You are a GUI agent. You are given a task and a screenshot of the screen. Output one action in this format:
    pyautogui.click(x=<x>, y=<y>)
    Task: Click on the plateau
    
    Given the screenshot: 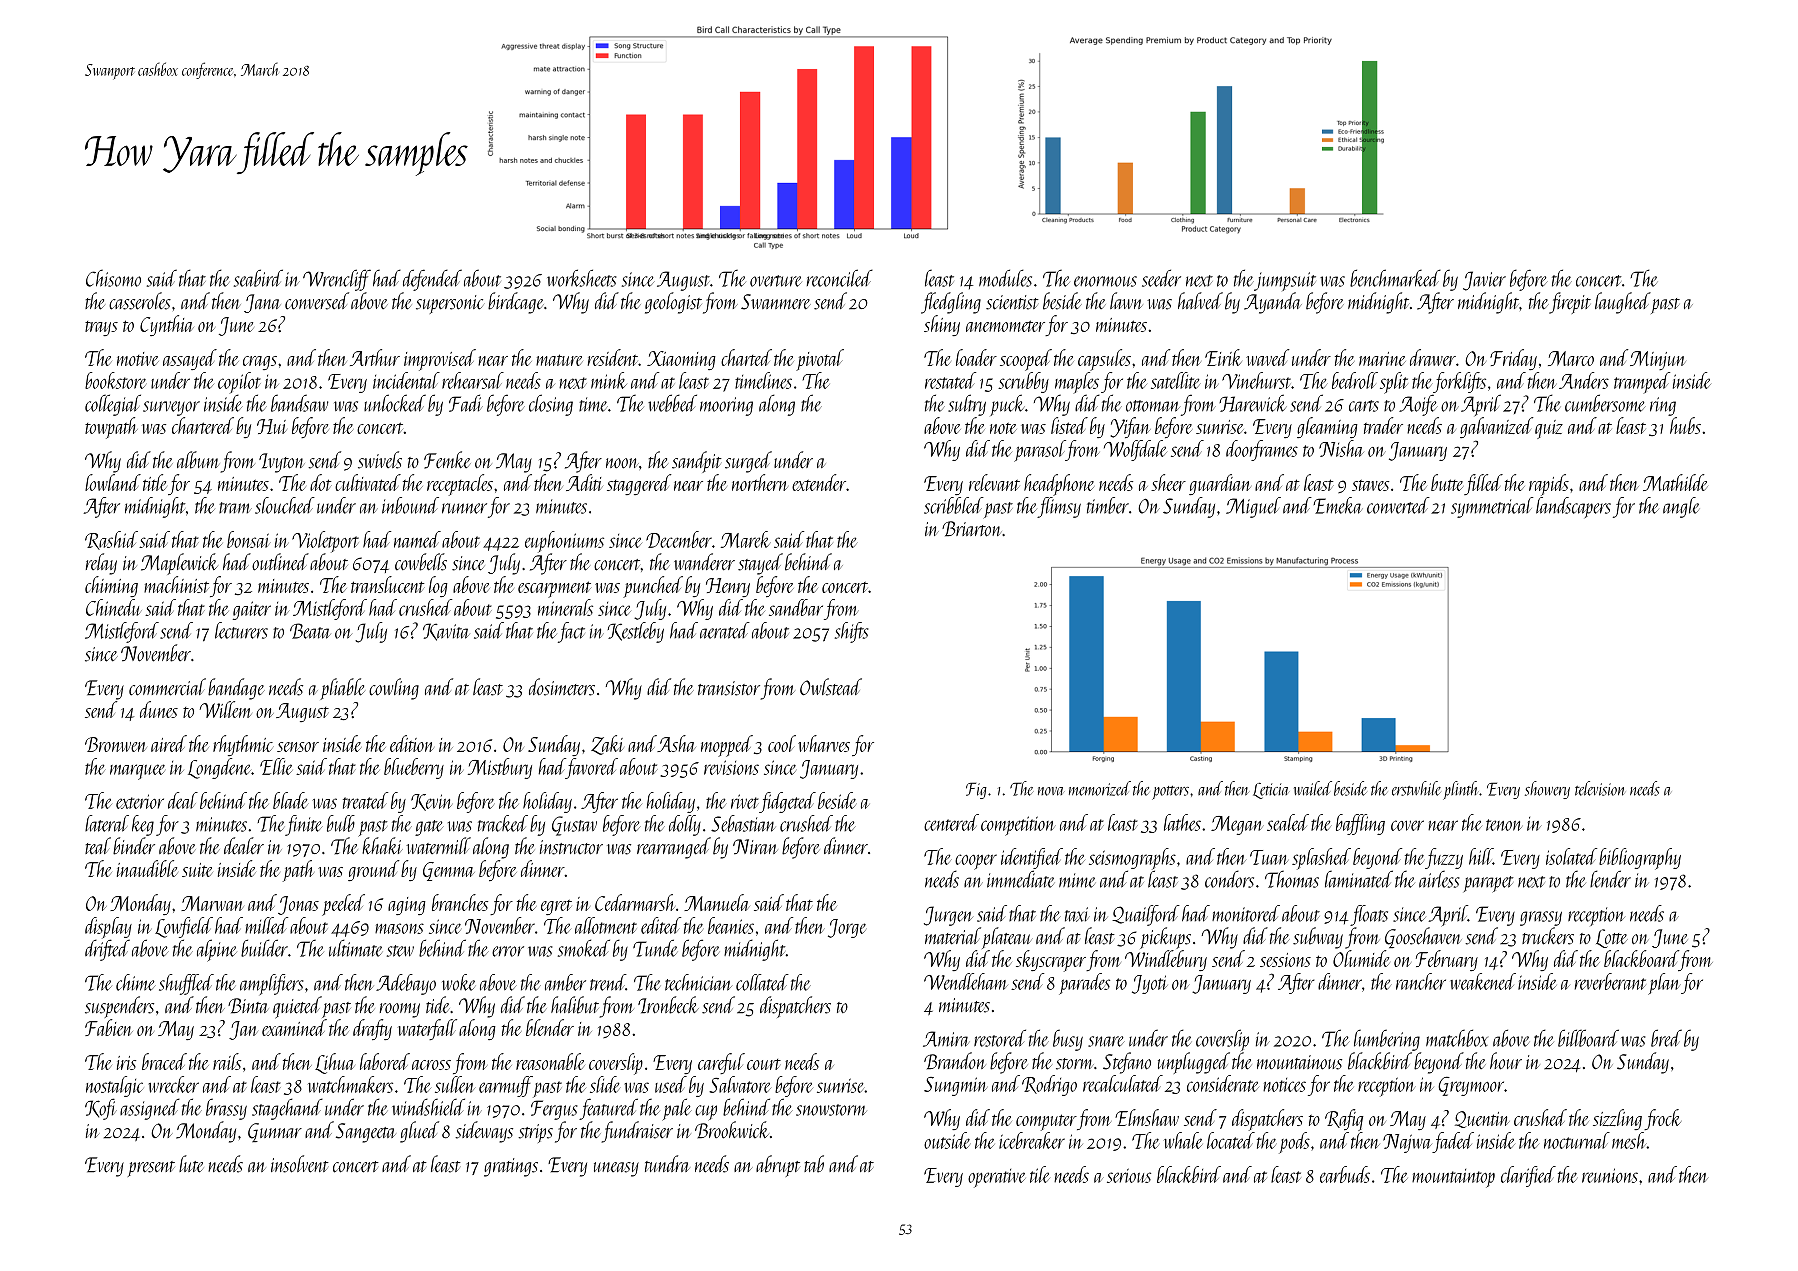 What is the action you would take?
    pyautogui.click(x=1006, y=938)
